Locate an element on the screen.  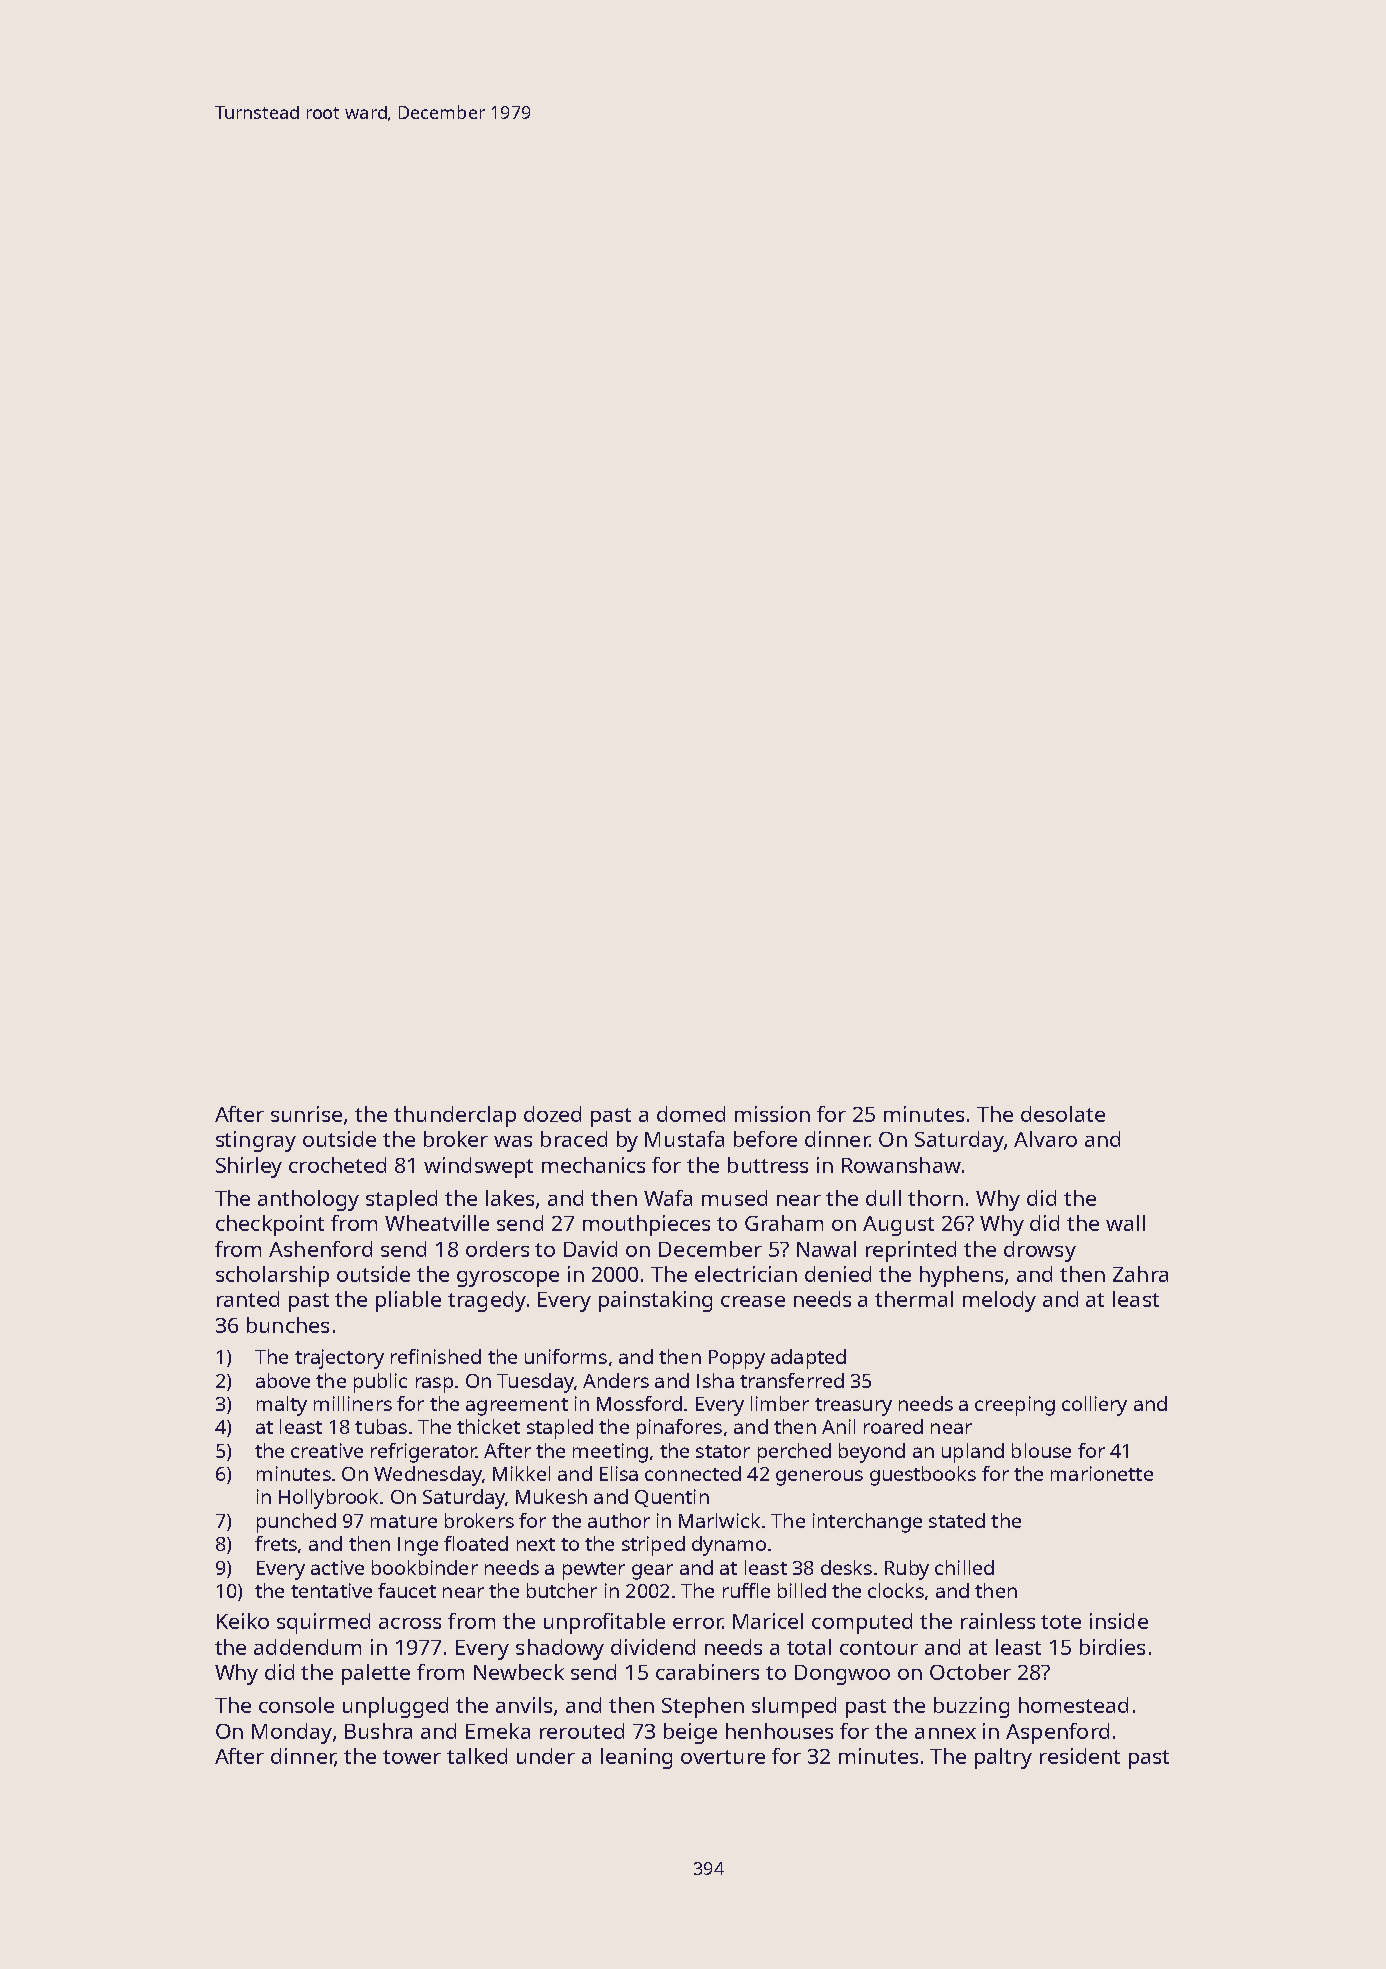
sunrise is located at coordinates (306, 1114).
